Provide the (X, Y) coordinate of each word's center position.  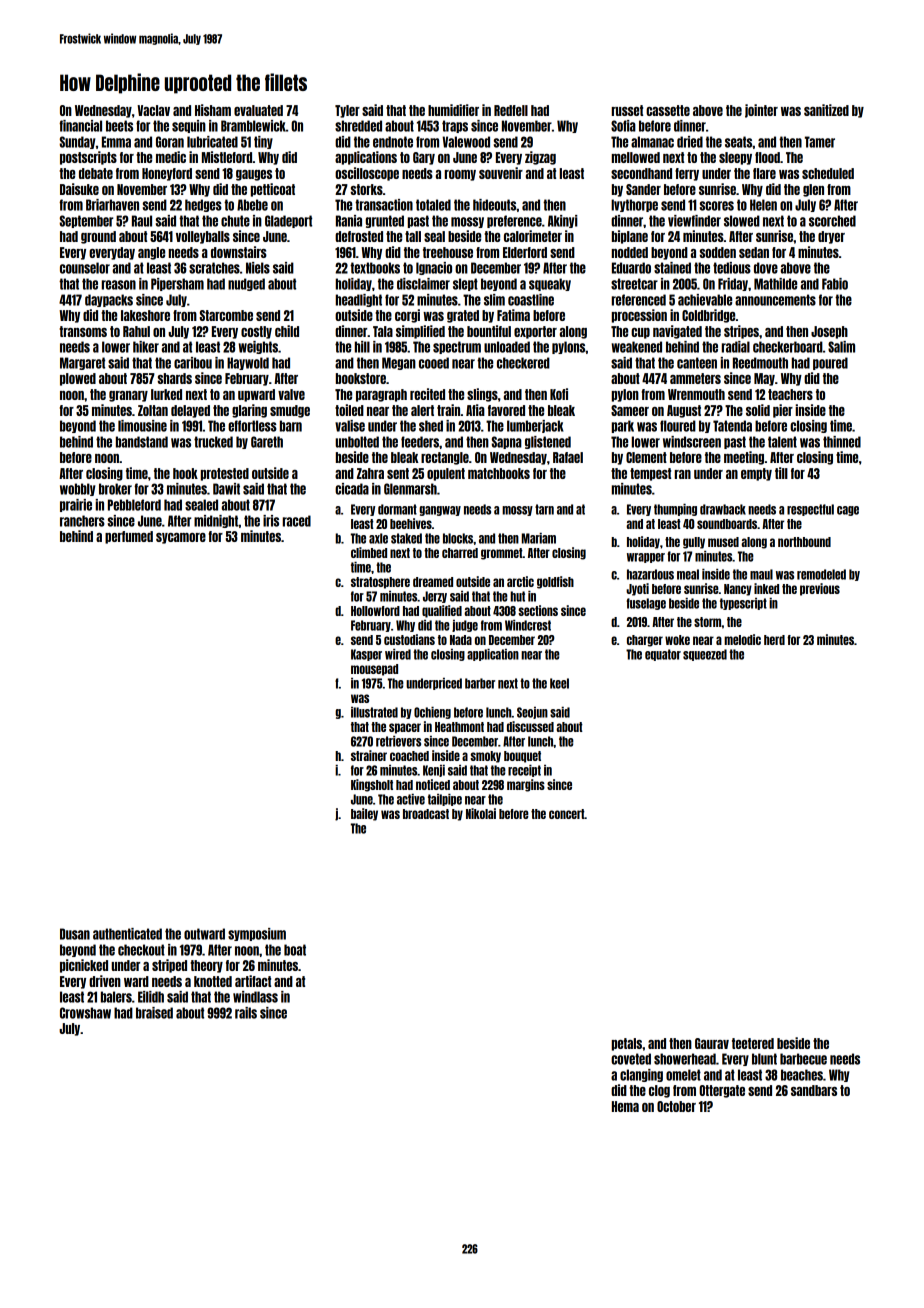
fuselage (646, 604)
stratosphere (380, 583)
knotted (213, 981)
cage (848, 511)
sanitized (826, 110)
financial (80, 126)
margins (526, 785)
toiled (349, 410)
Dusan (75, 934)
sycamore (181, 538)
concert (567, 814)
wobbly (77, 489)
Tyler (347, 111)
